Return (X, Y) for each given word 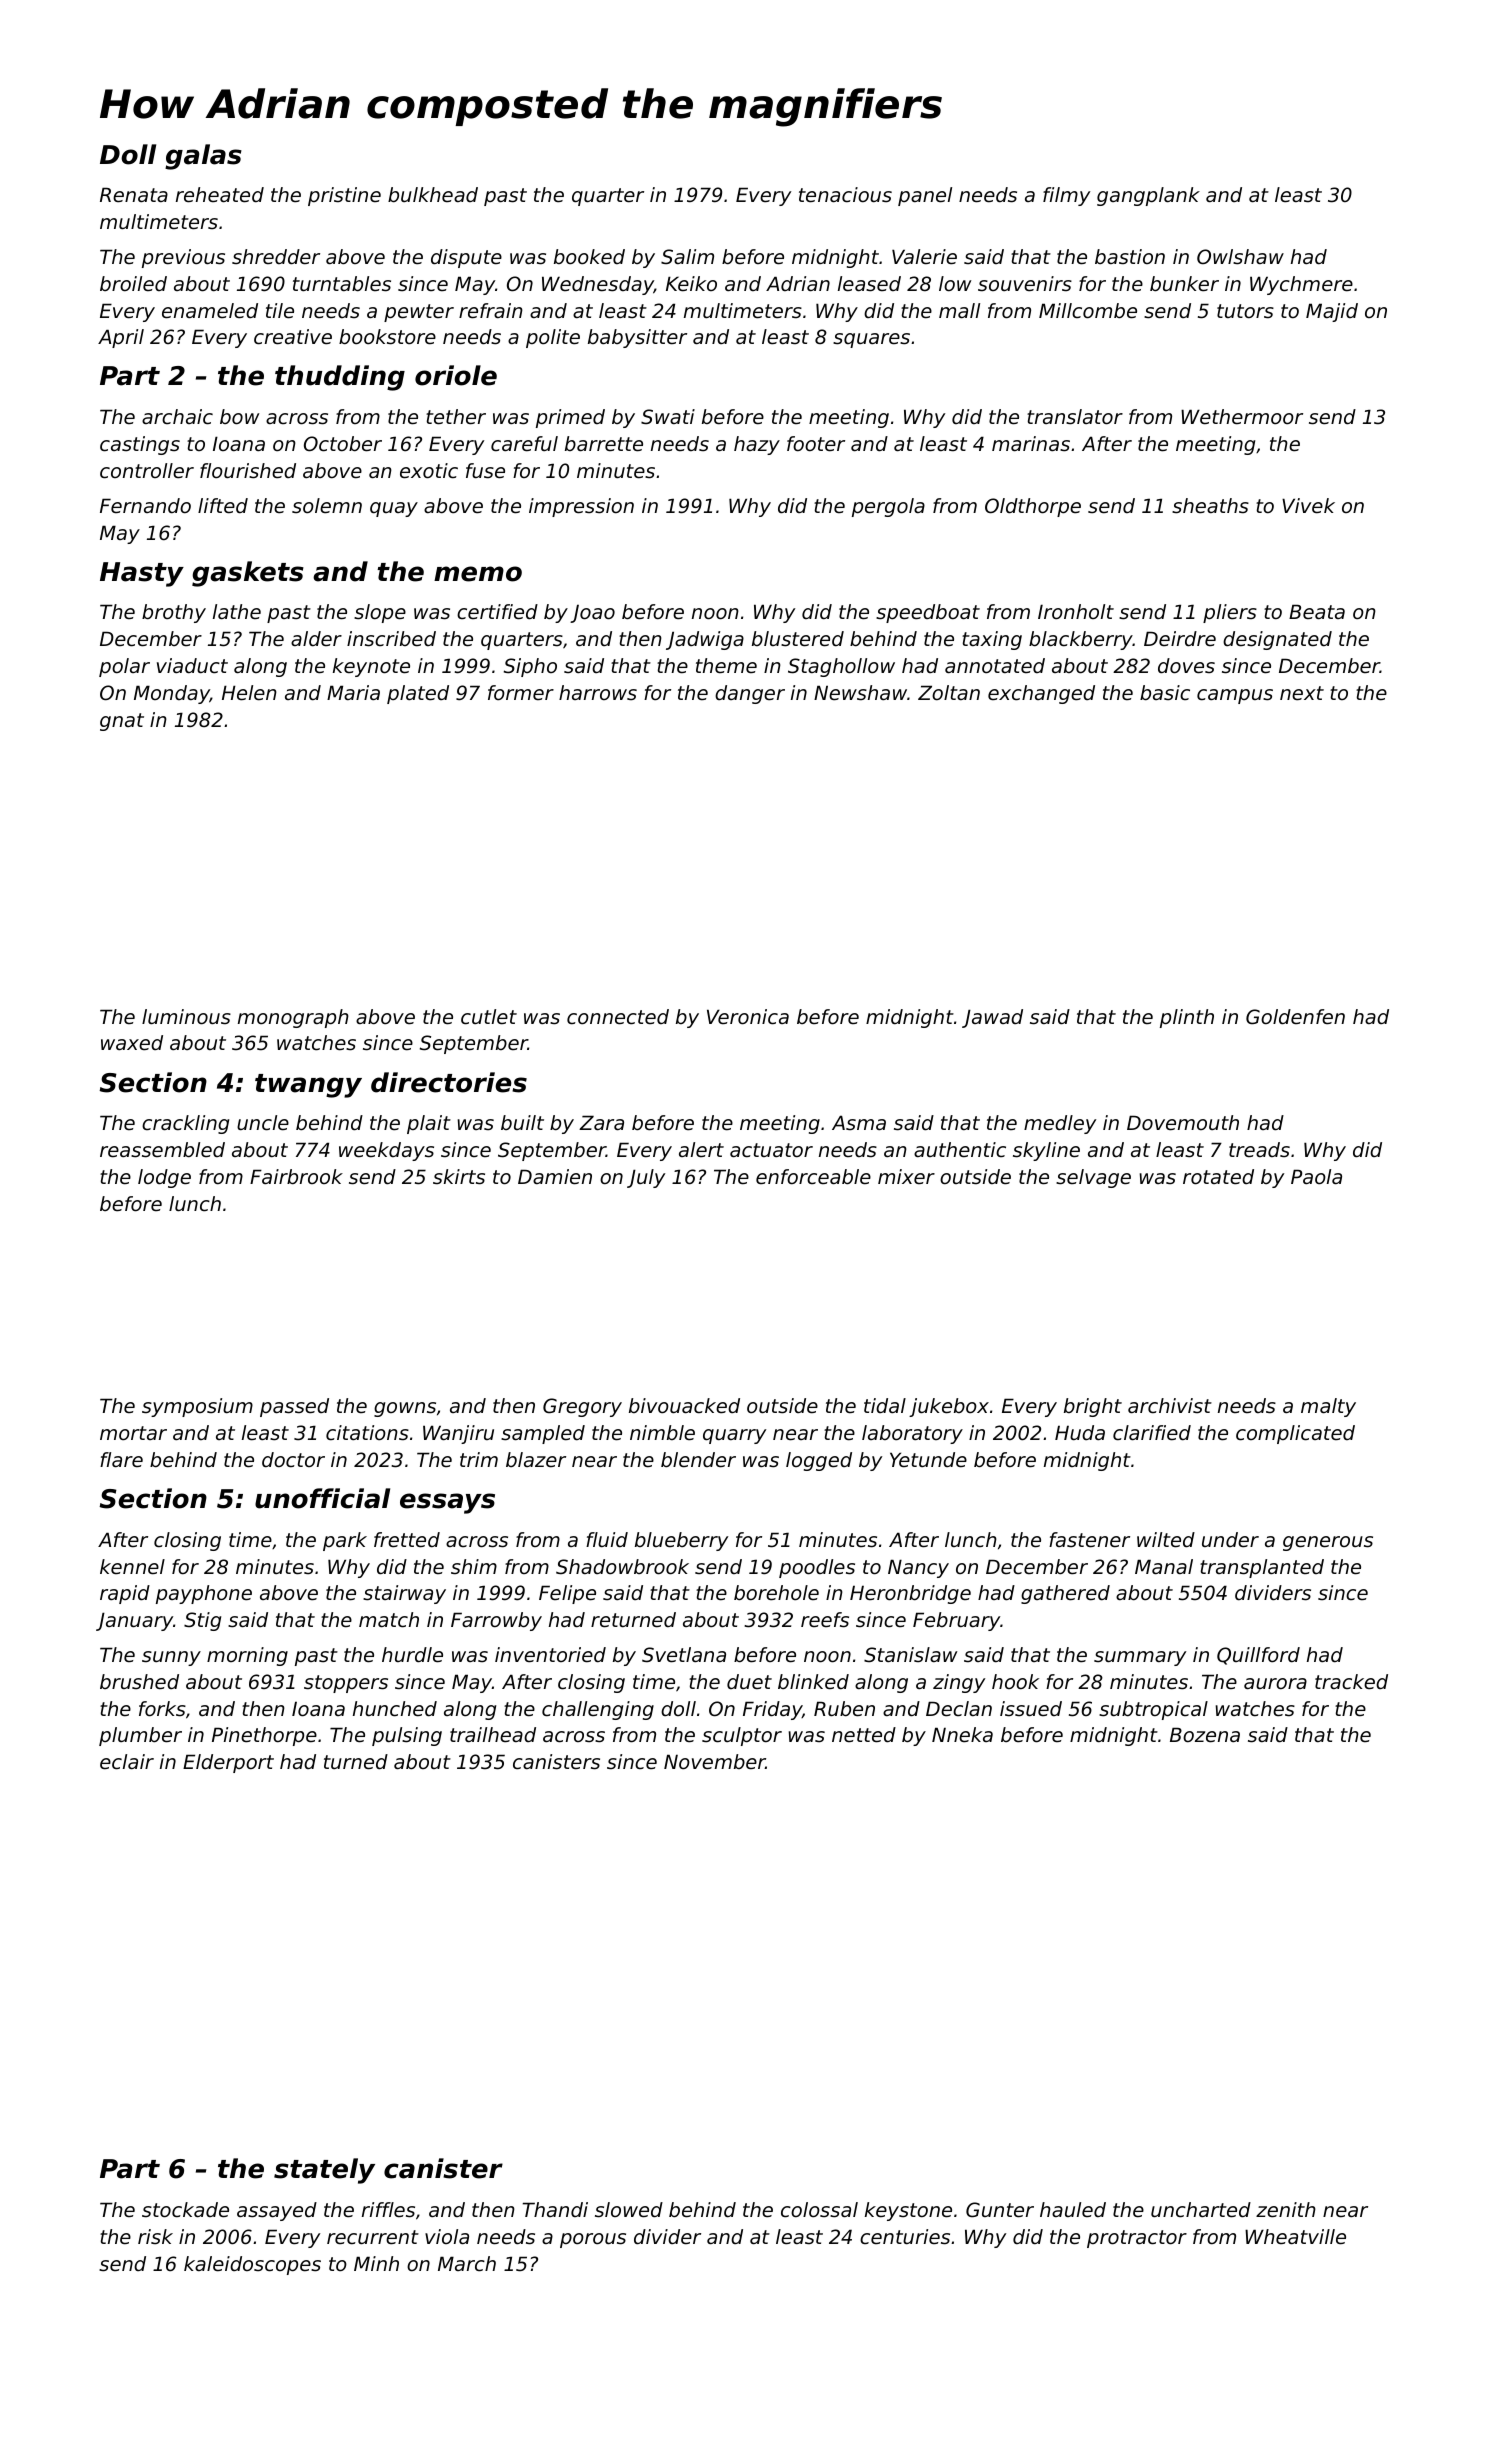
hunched (395, 1709)
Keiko (691, 284)
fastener (1089, 1540)
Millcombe (1088, 311)
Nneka (962, 1735)
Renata (134, 195)
